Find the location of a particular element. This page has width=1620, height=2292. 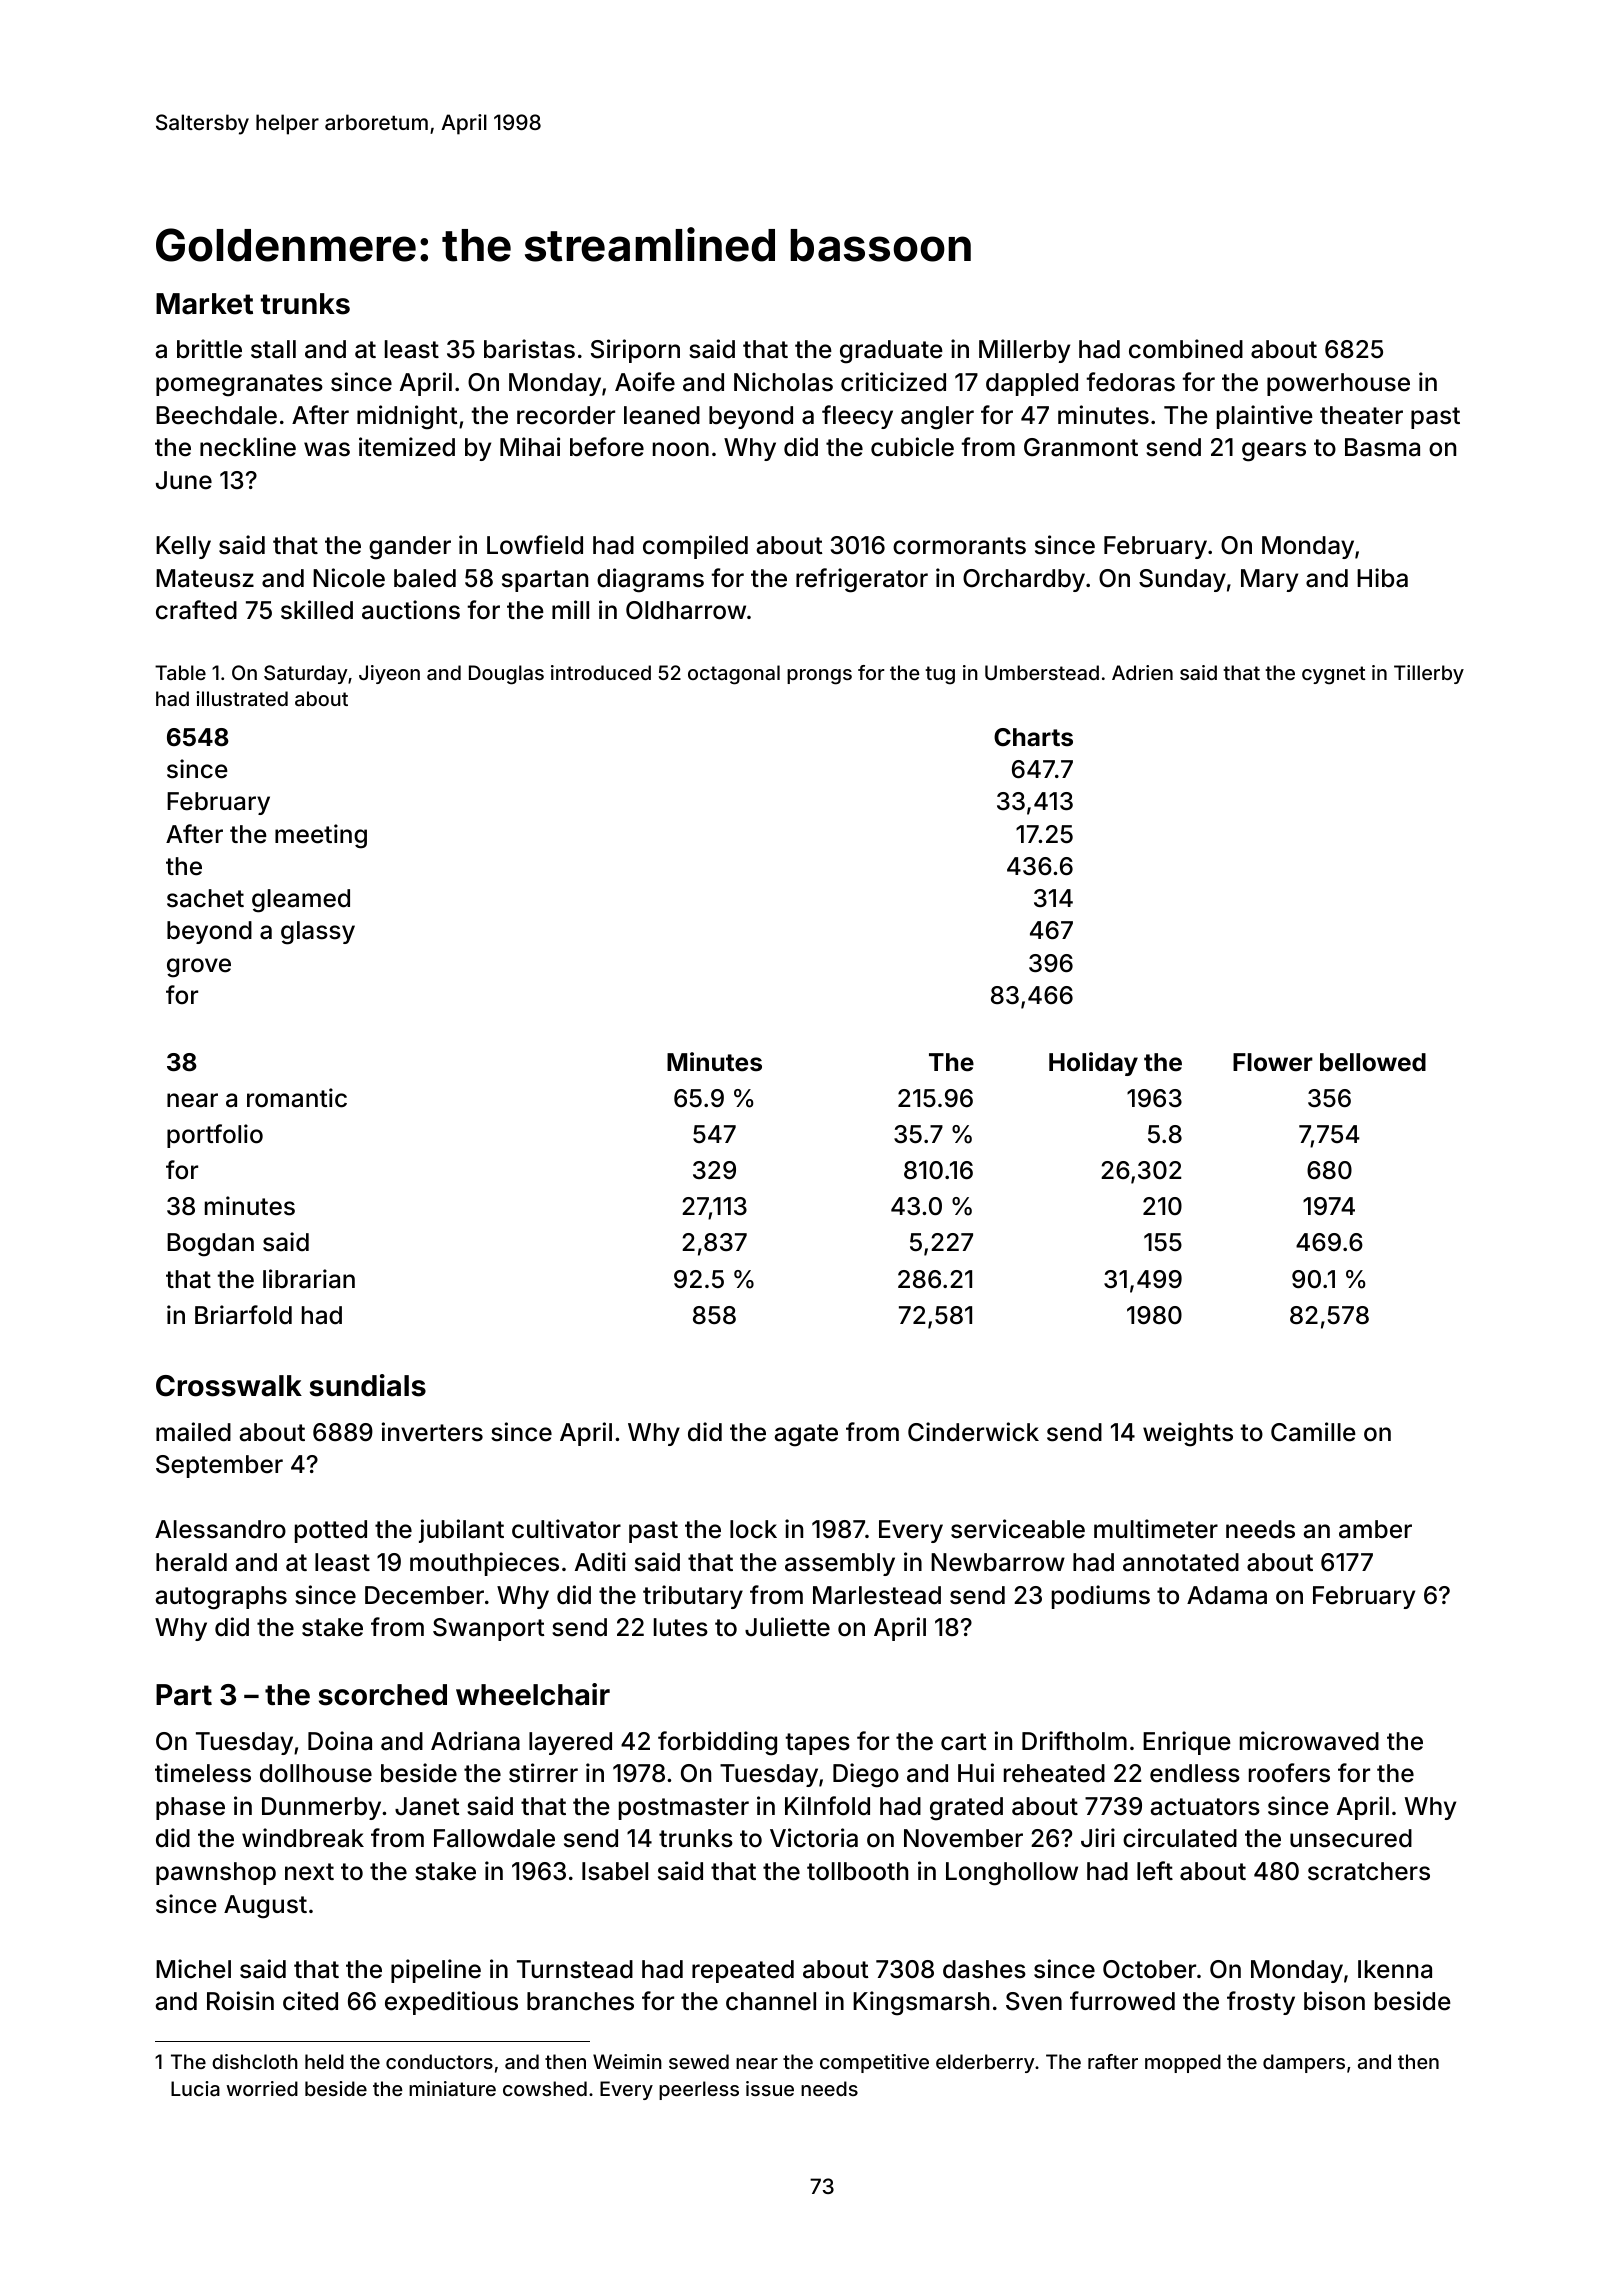

Nicholas is located at coordinates (783, 382).
